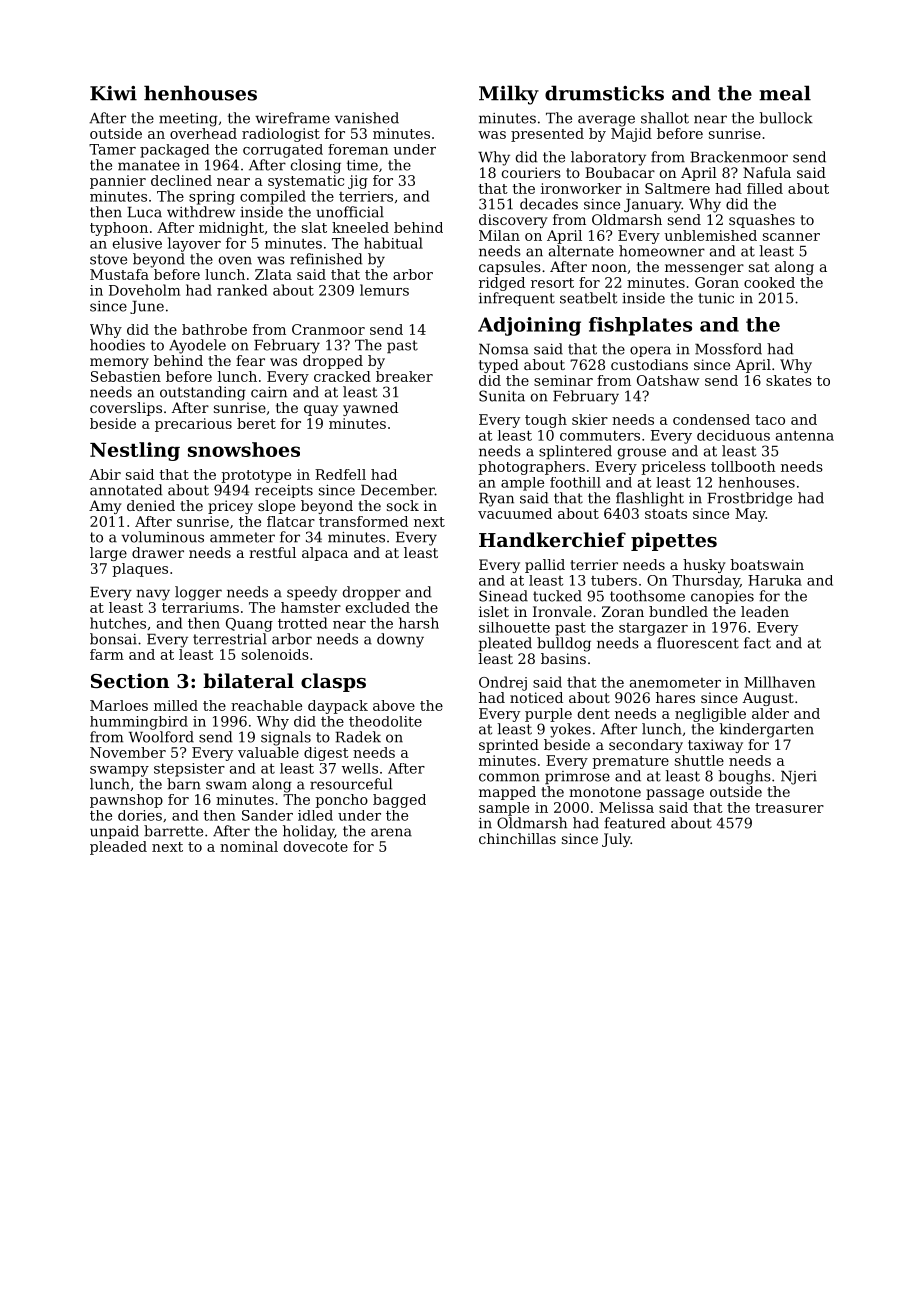 The width and height of the screenshot is (924, 1308). What do you see at coordinates (785, 93) in the screenshot?
I see `meal` at bounding box center [785, 93].
